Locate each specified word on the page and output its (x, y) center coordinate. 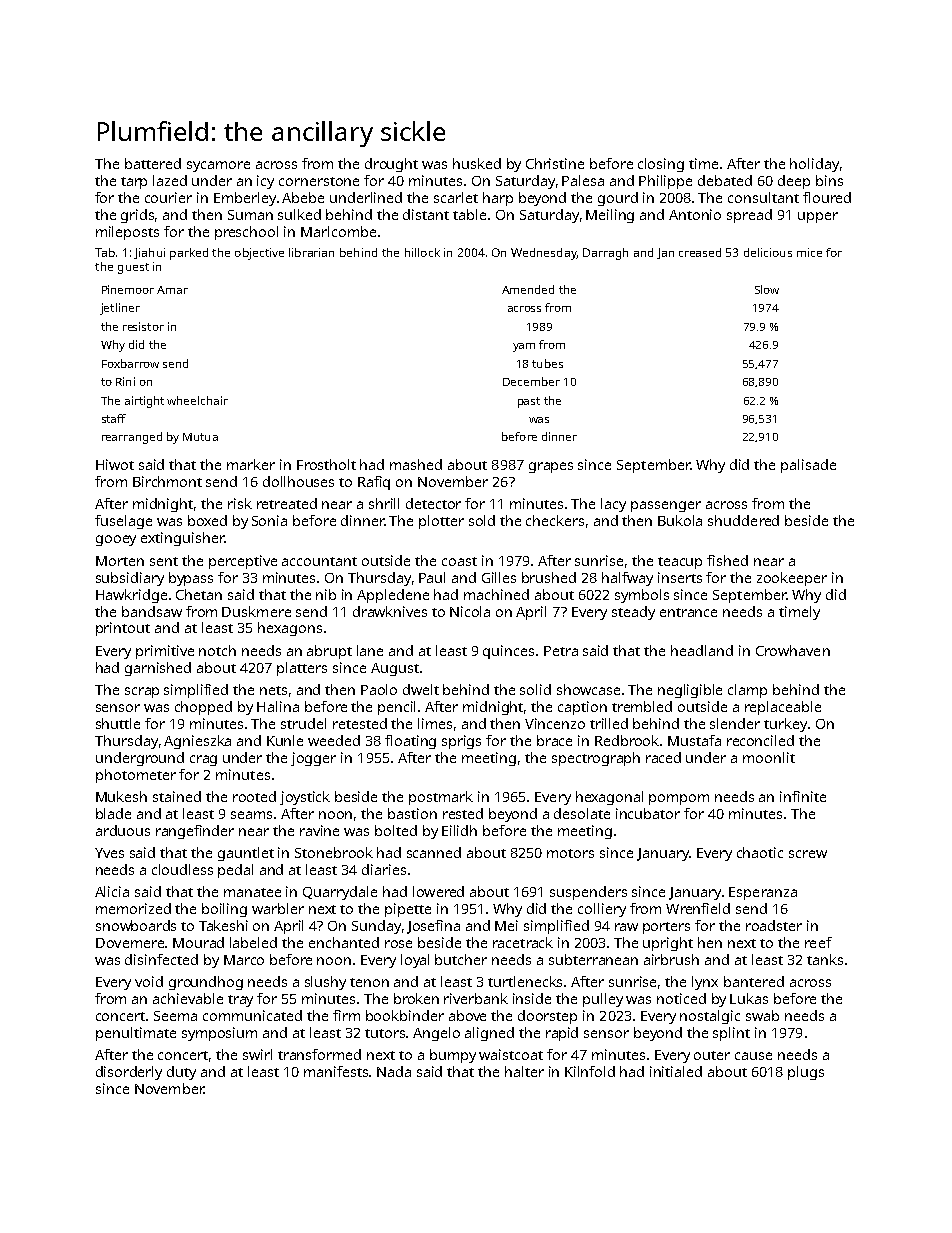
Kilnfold (590, 1071)
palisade (808, 466)
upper (818, 217)
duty (181, 1073)
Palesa (583, 180)
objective (259, 254)
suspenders (588, 893)
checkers (555, 520)
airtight (144, 402)
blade (113, 813)
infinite (803, 796)
